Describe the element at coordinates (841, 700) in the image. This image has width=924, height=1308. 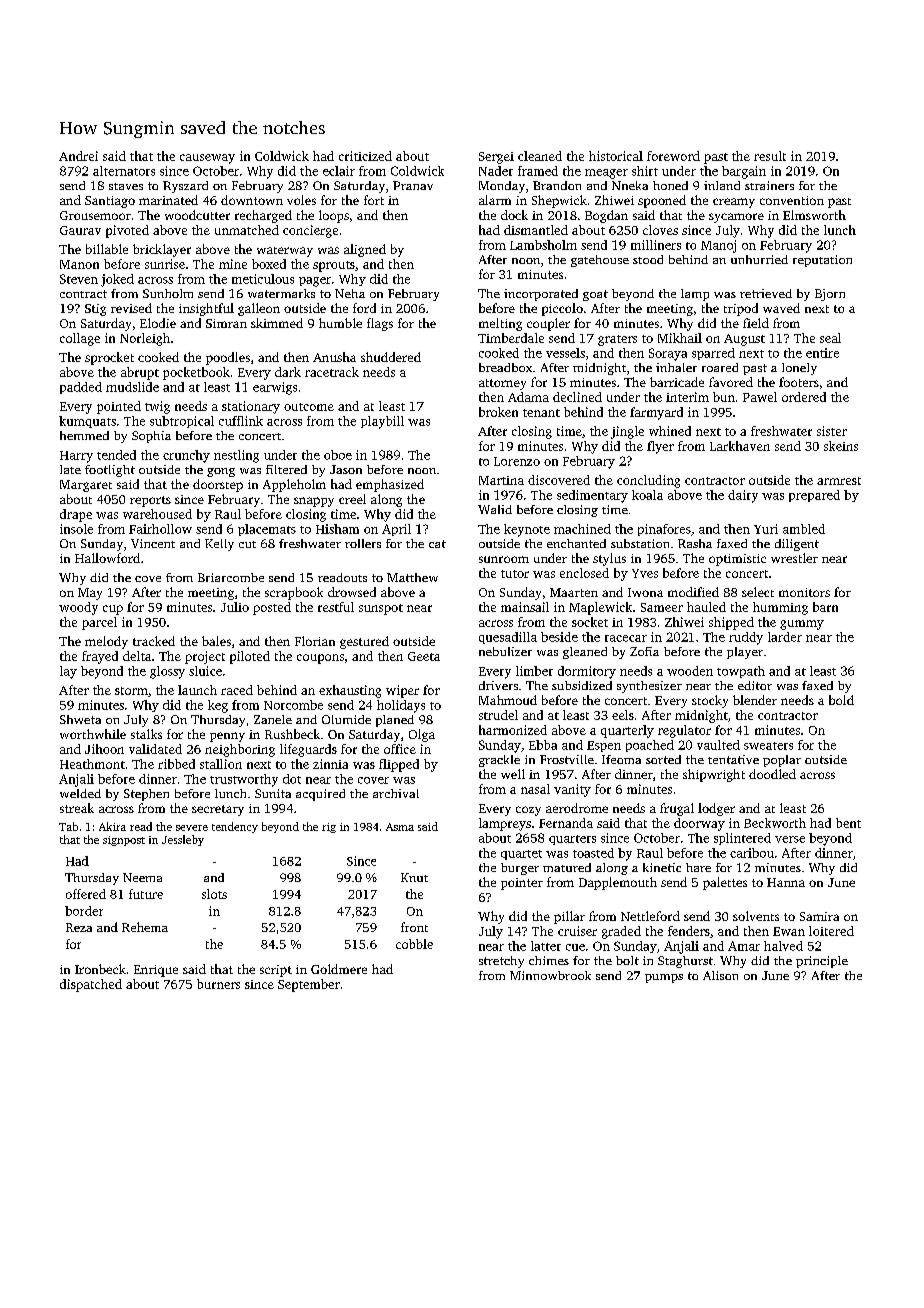
I see `bold` at that location.
